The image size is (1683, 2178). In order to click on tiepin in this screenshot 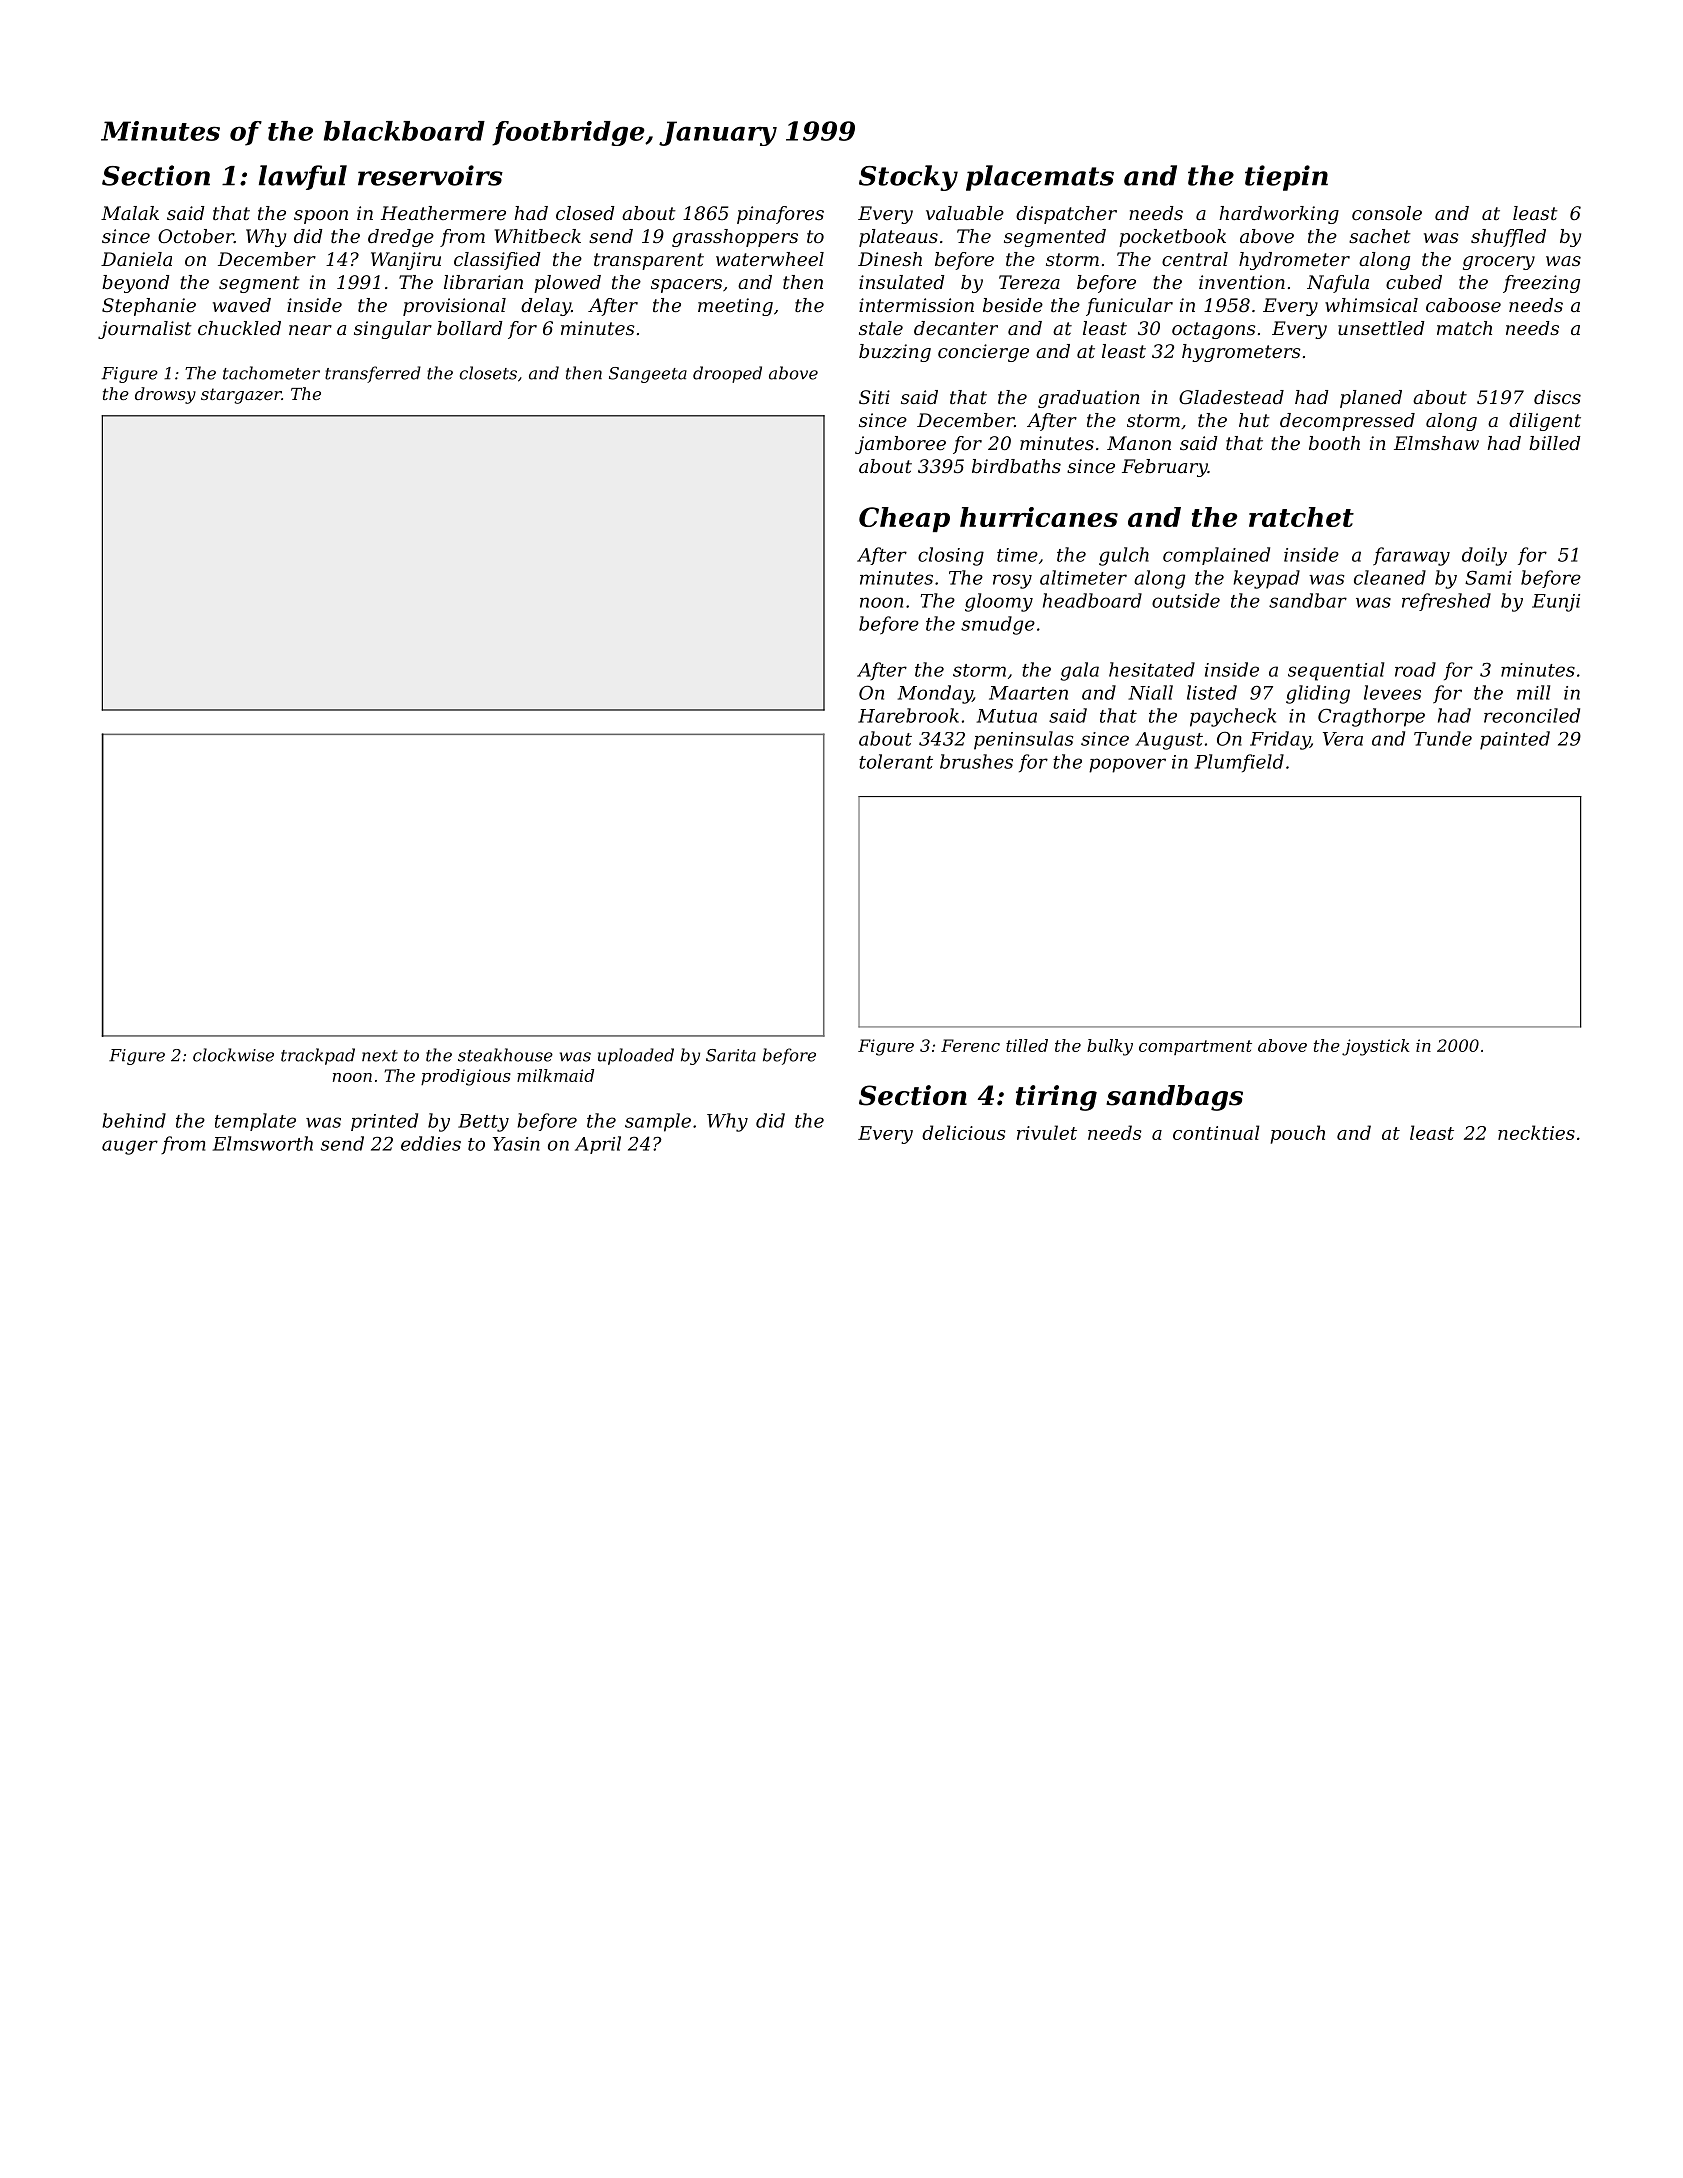, I will do `click(1286, 178)`.
